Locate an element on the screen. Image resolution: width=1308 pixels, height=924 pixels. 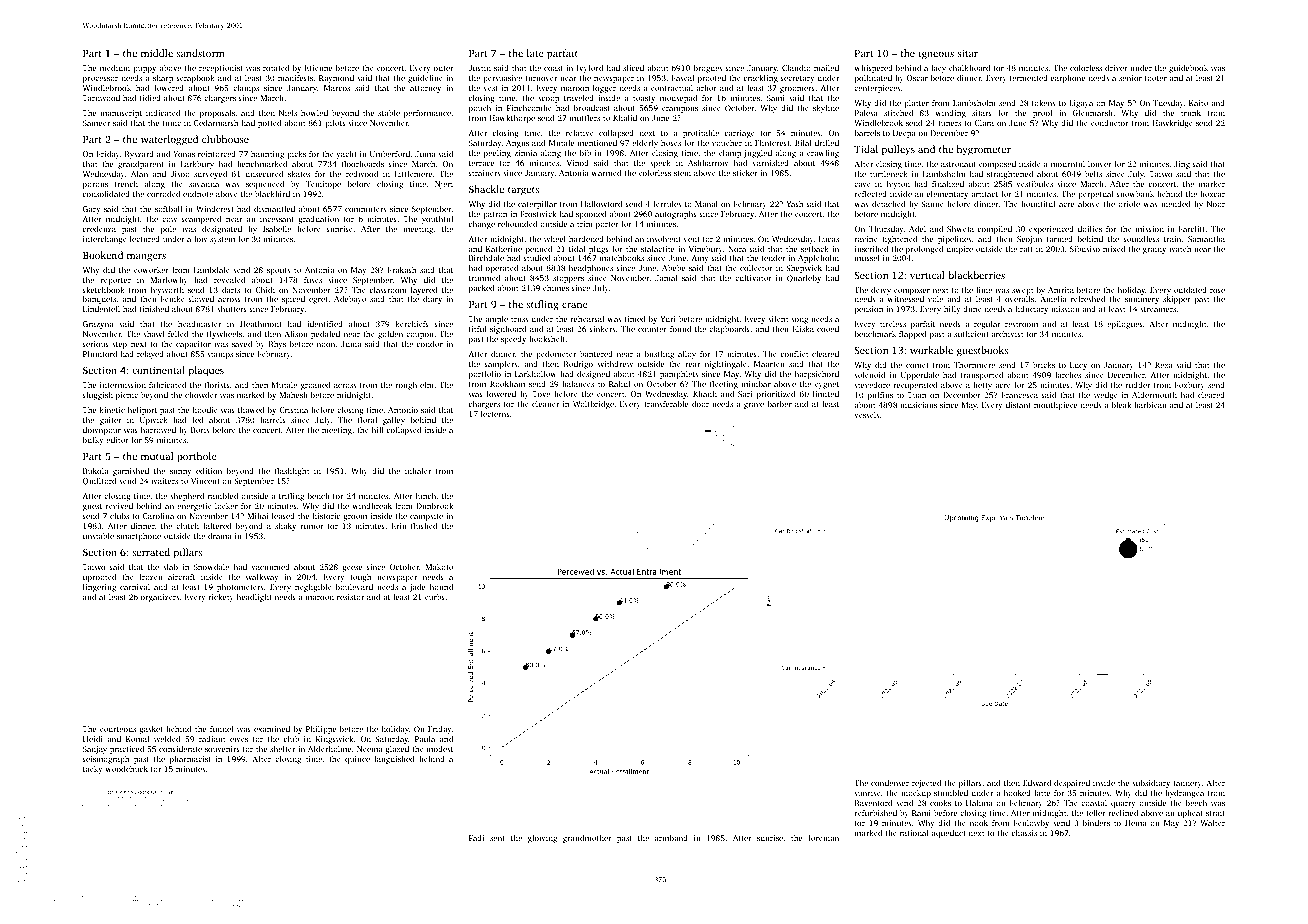
Thornmere is located at coordinates (974, 365).
